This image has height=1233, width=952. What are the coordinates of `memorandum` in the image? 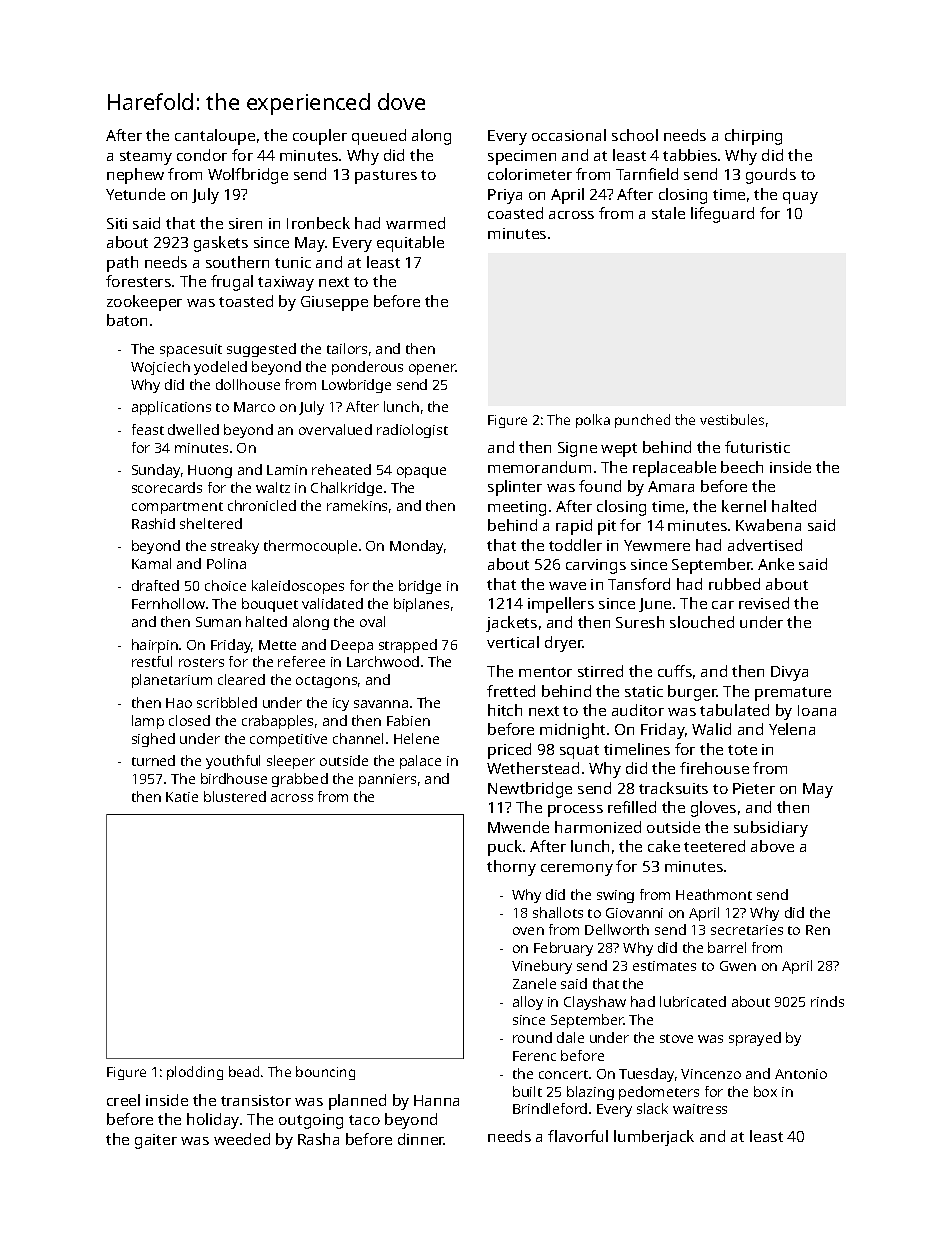 It's located at (539, 467).
